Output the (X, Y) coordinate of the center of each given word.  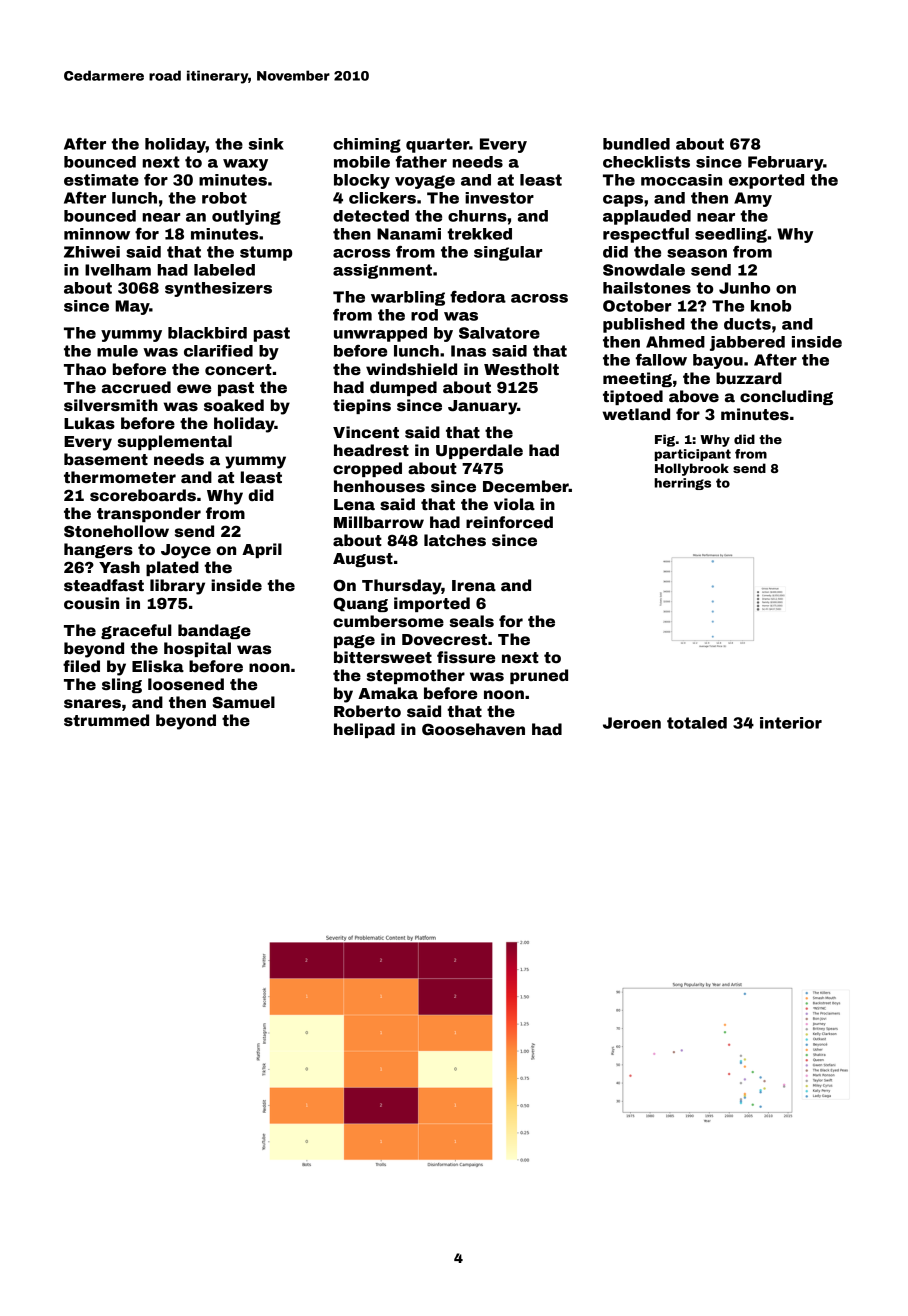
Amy (753, 199)
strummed (106, 720)
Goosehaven (473, 729)
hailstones (647, 288)
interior (791, 723)
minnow (97, 234)
